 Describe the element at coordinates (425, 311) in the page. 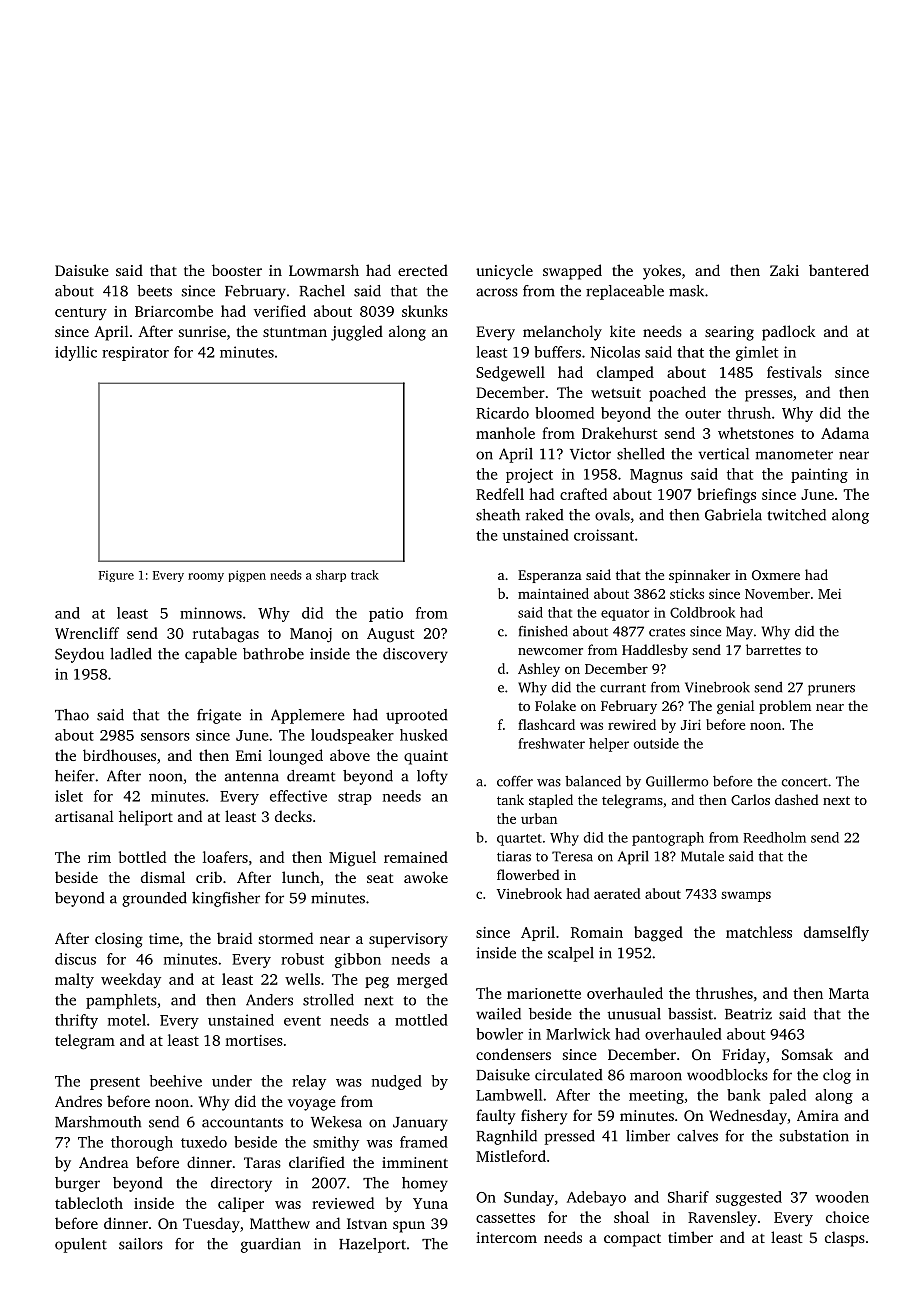

I see `skunks` at that location.
